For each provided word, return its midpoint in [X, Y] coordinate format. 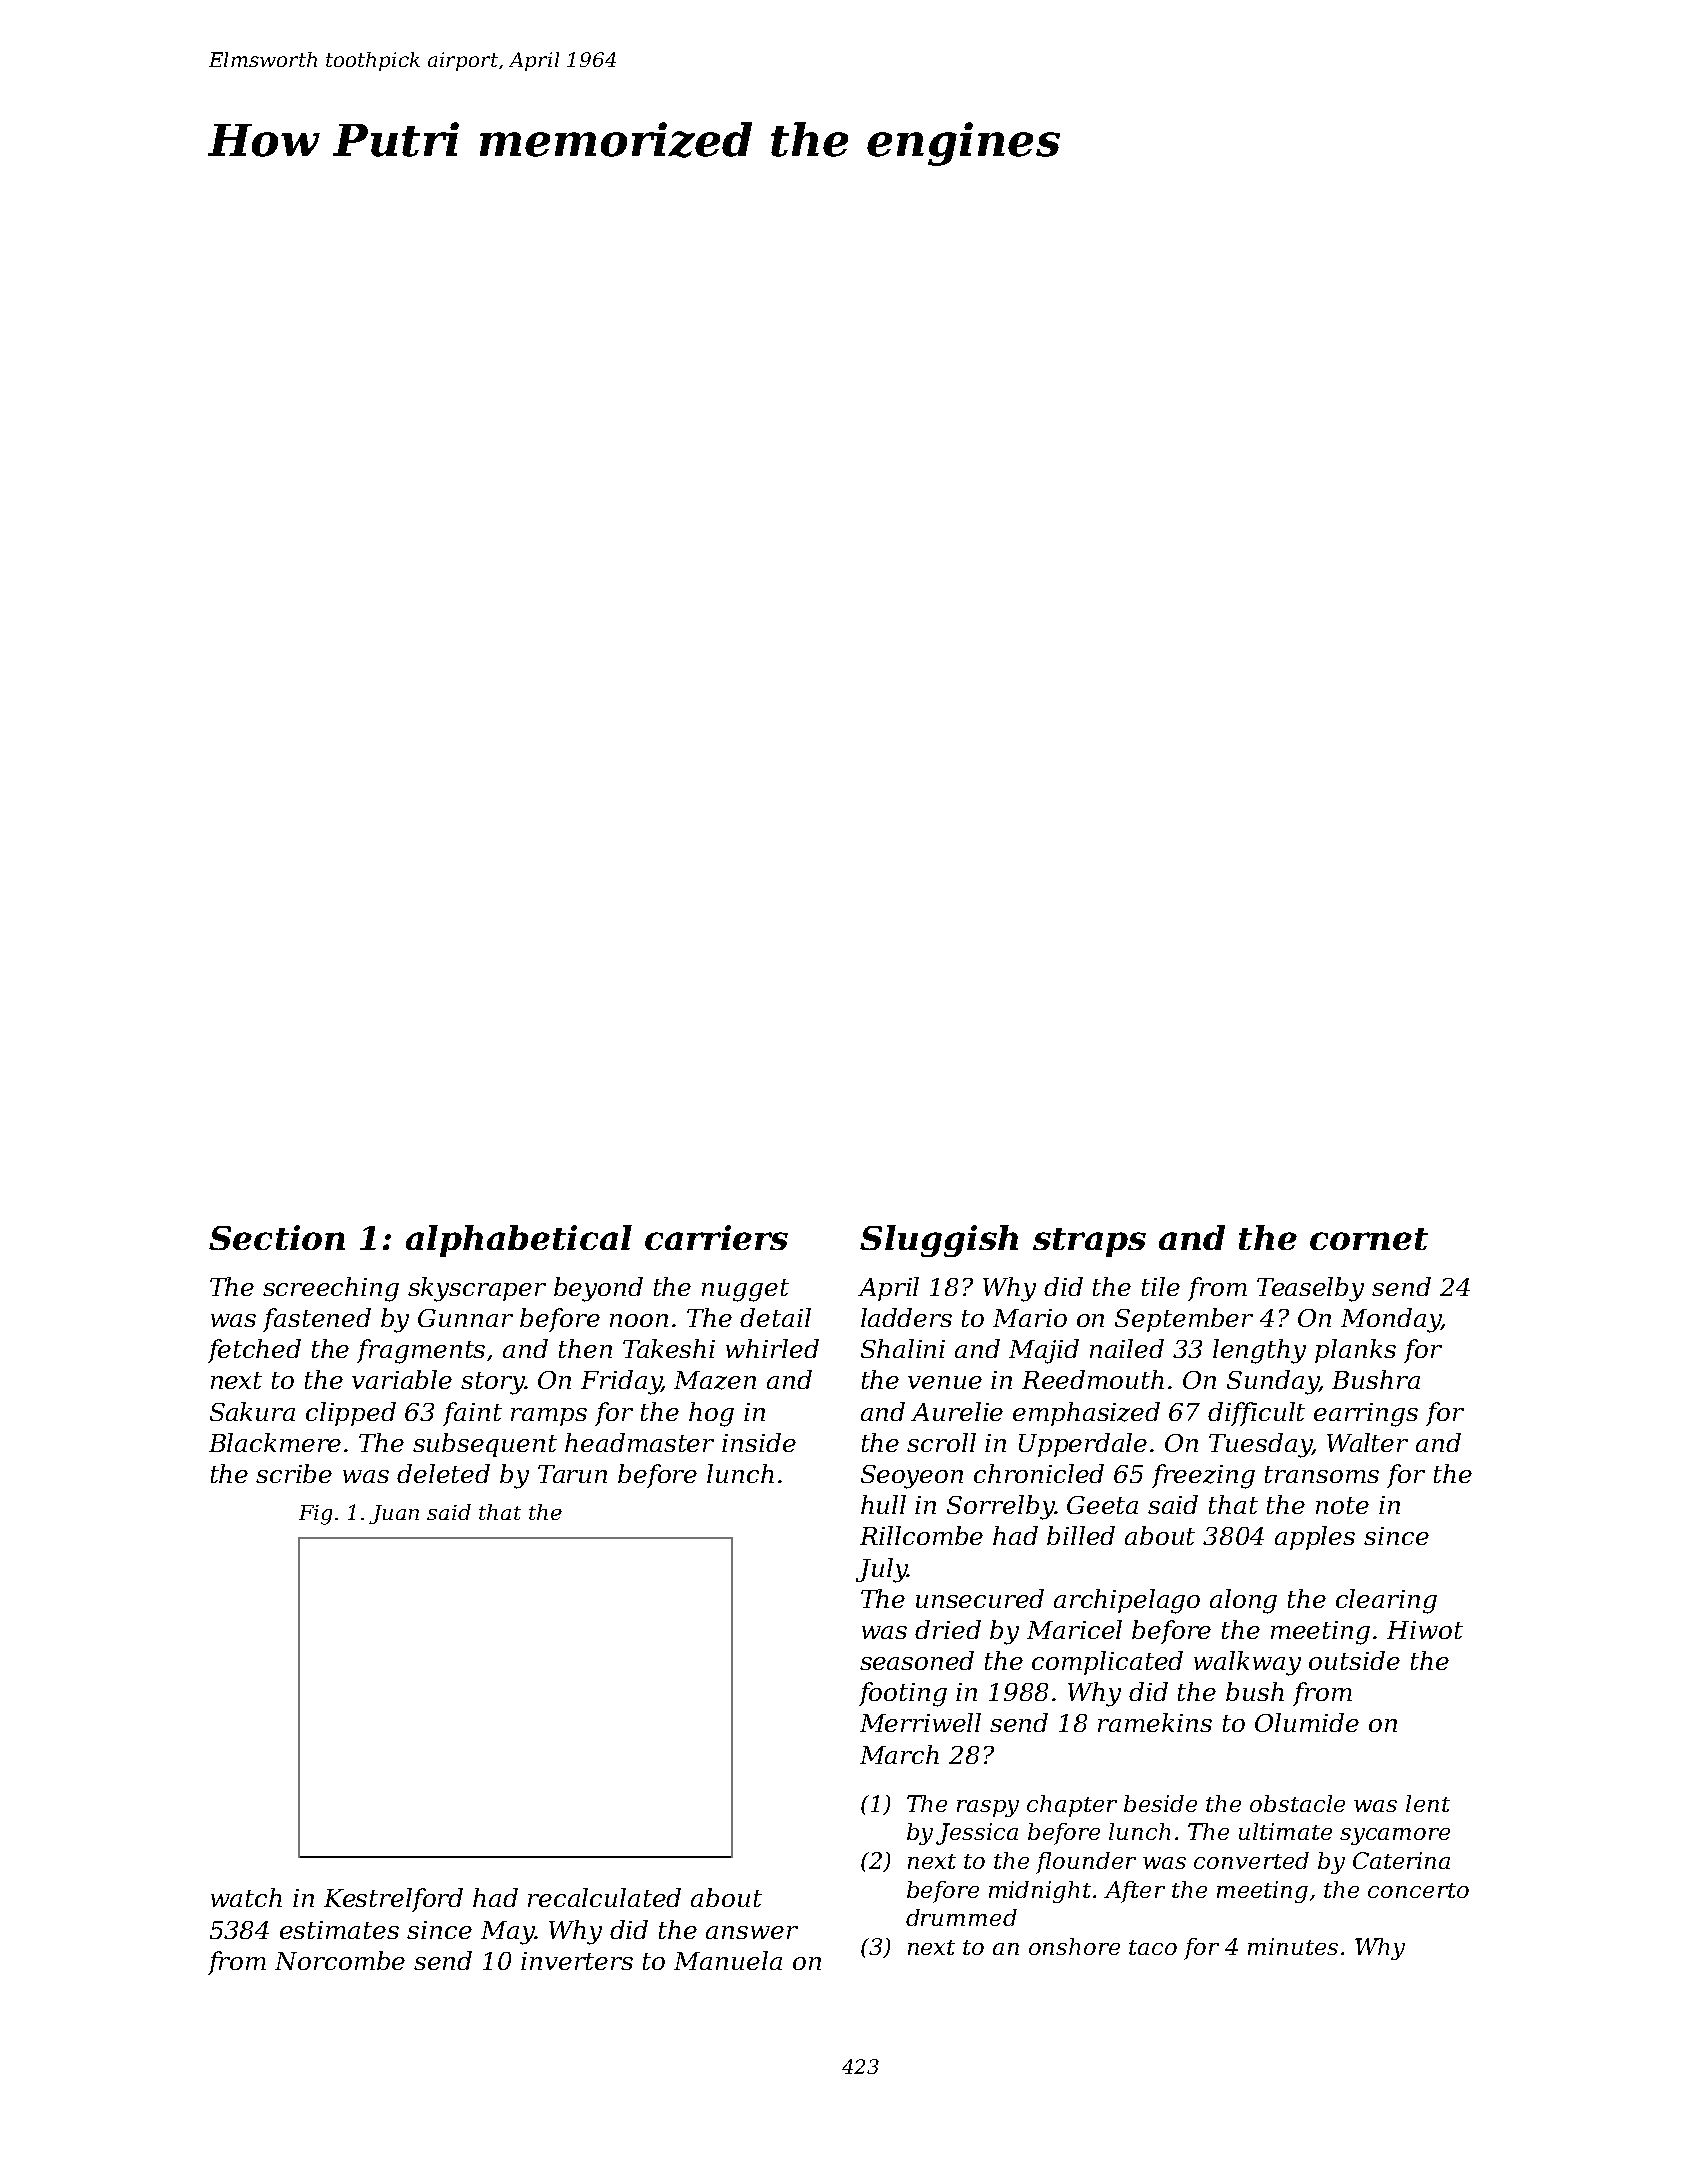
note [1342, 1505]
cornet [1369, 1239]
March [899, 1754]
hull [883, 1504]
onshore [1074, 1946]
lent [1428, 1803]
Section [277, 1237]
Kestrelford [393, 1900]
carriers [716, 1237]
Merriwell [920, 1722]
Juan [394, 1514]
